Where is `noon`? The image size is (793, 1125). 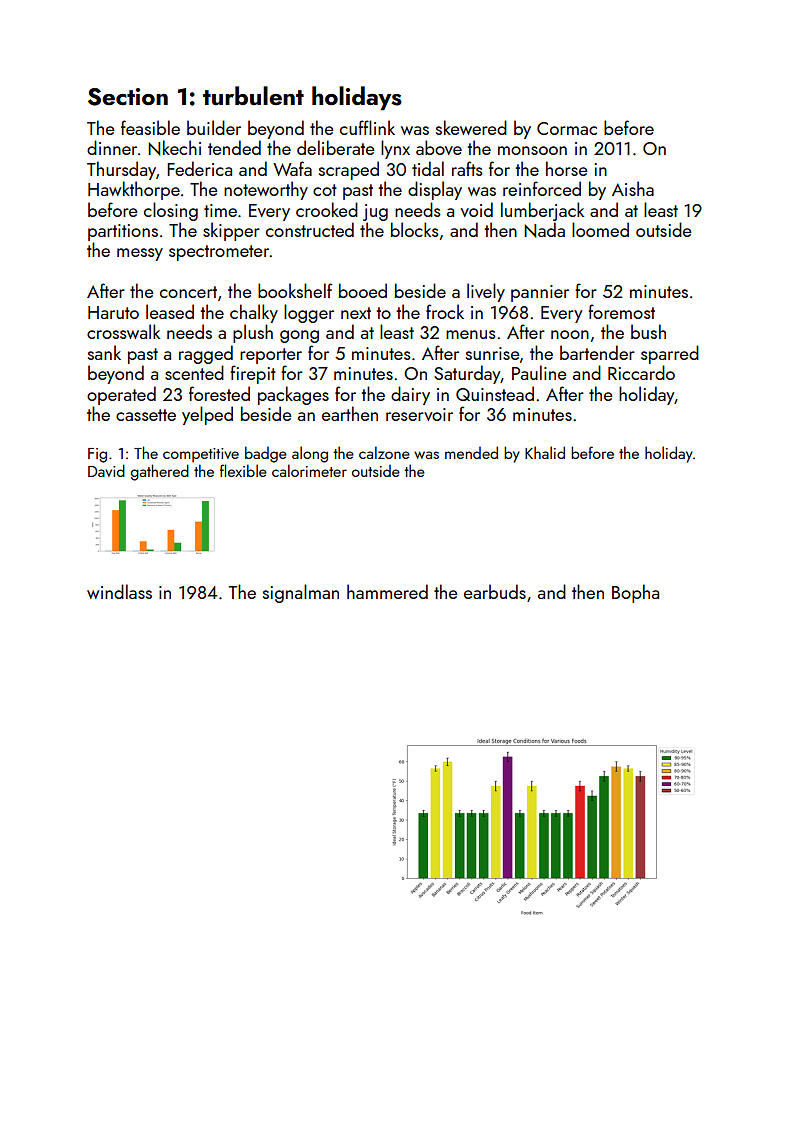
noon is located at coordinates (570, 334).
